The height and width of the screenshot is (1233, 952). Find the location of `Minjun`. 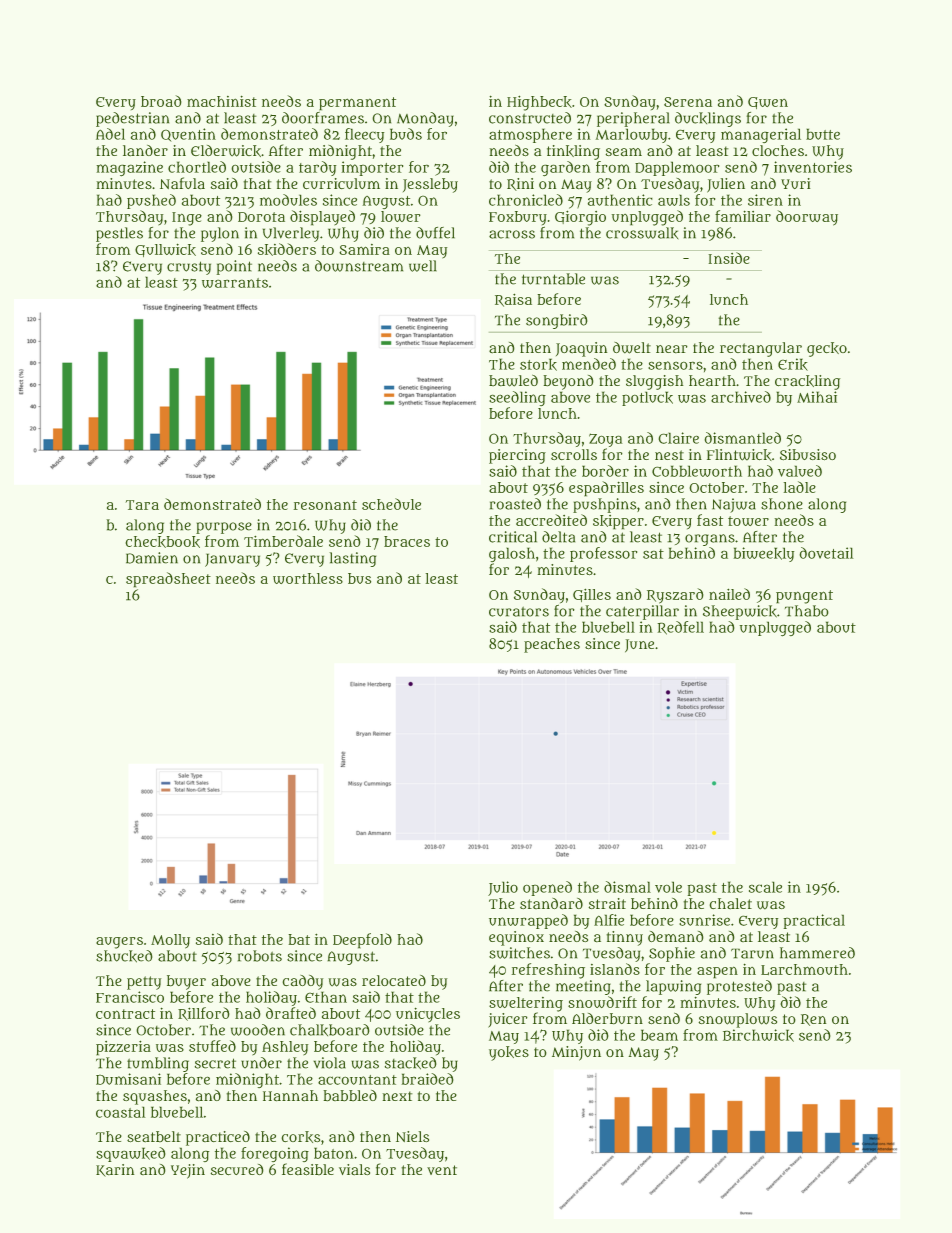

Minjun is located at coordinates (576, 1053).
